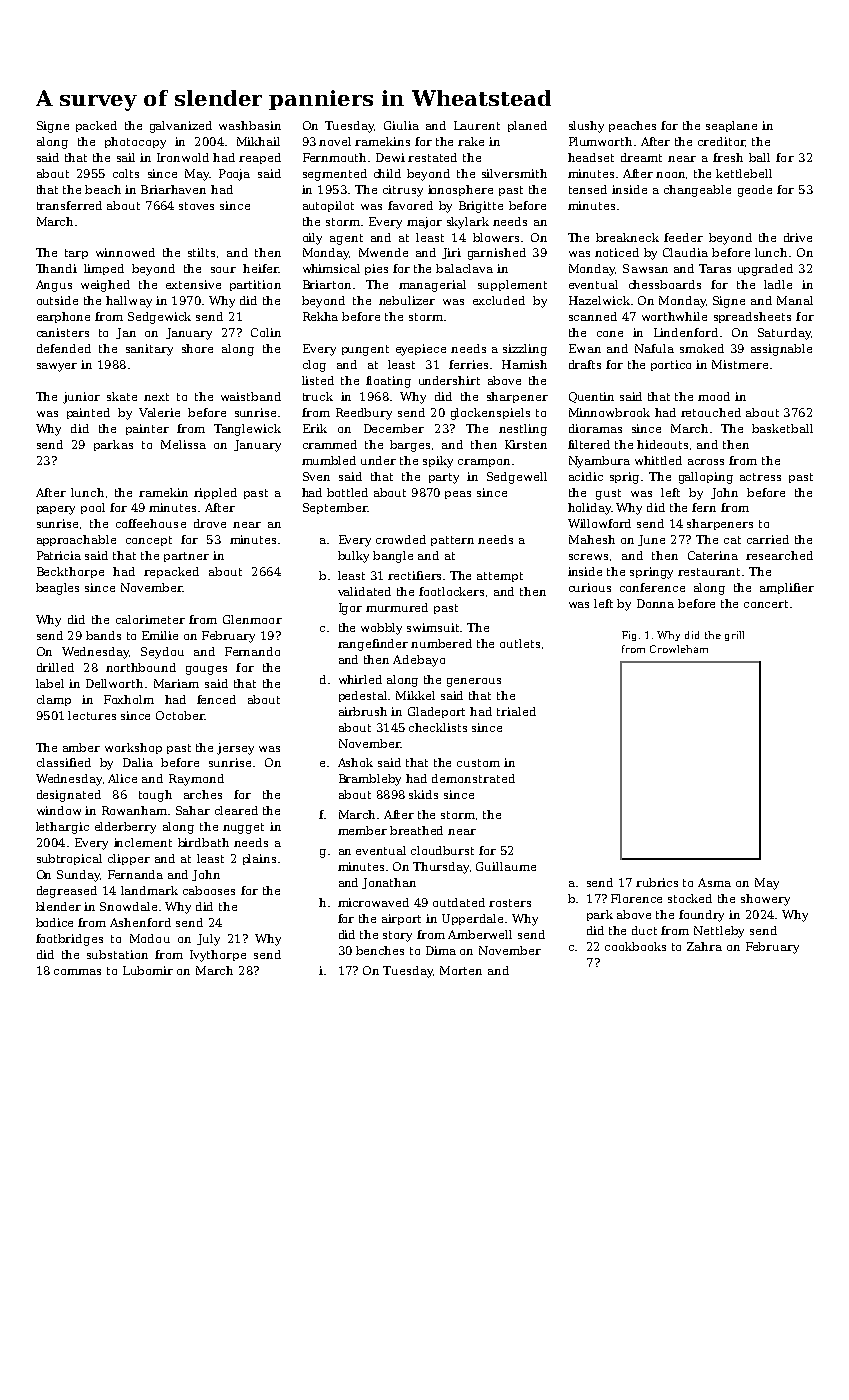 This screenshot has height=1400, width=849. Describe the element at coordinates (250, 125) in the screenshot. I see `washbasin` at that location.
